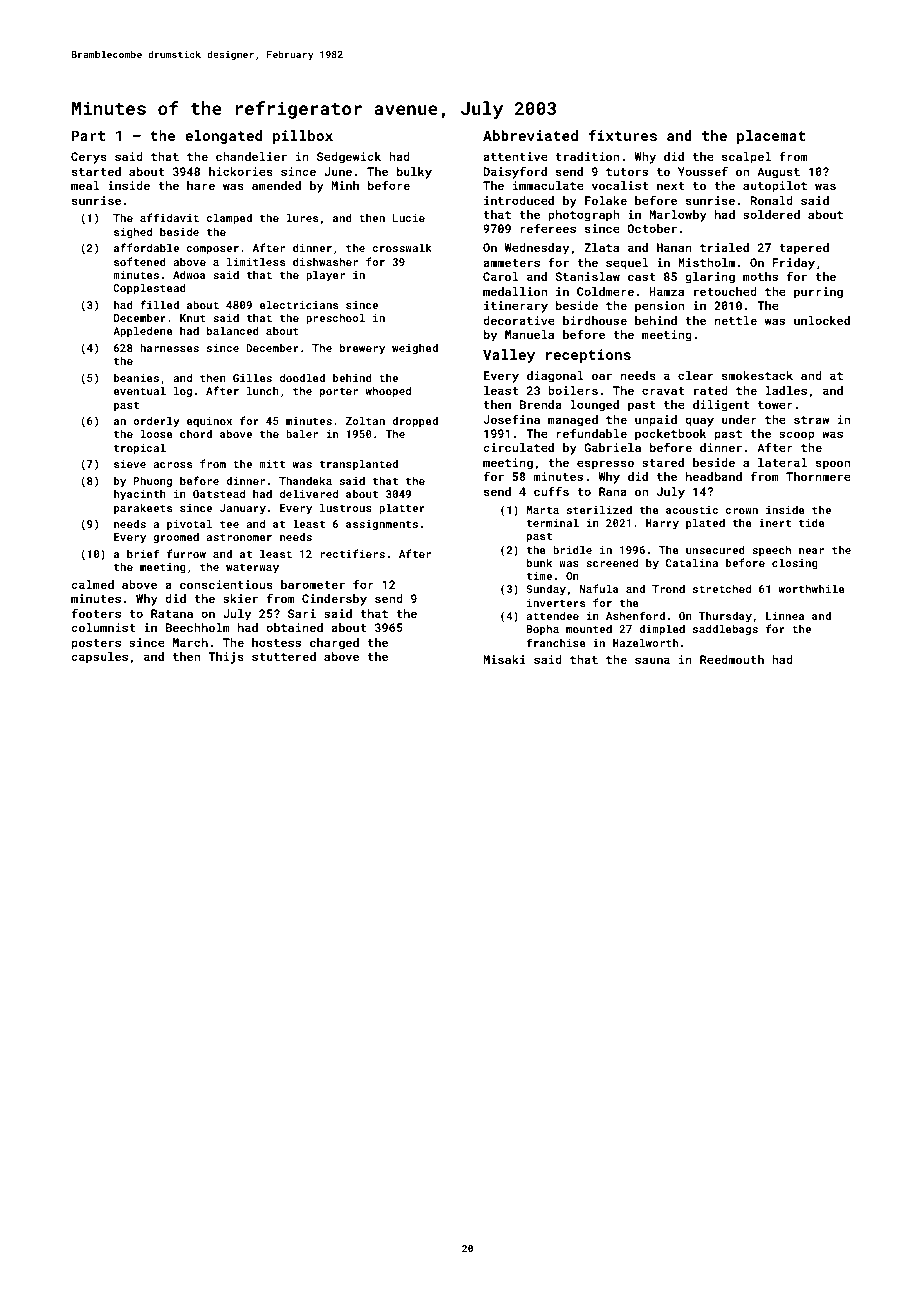  Describe the element at coordinates (588, 356) in the image. I see `receptions` at that location.
